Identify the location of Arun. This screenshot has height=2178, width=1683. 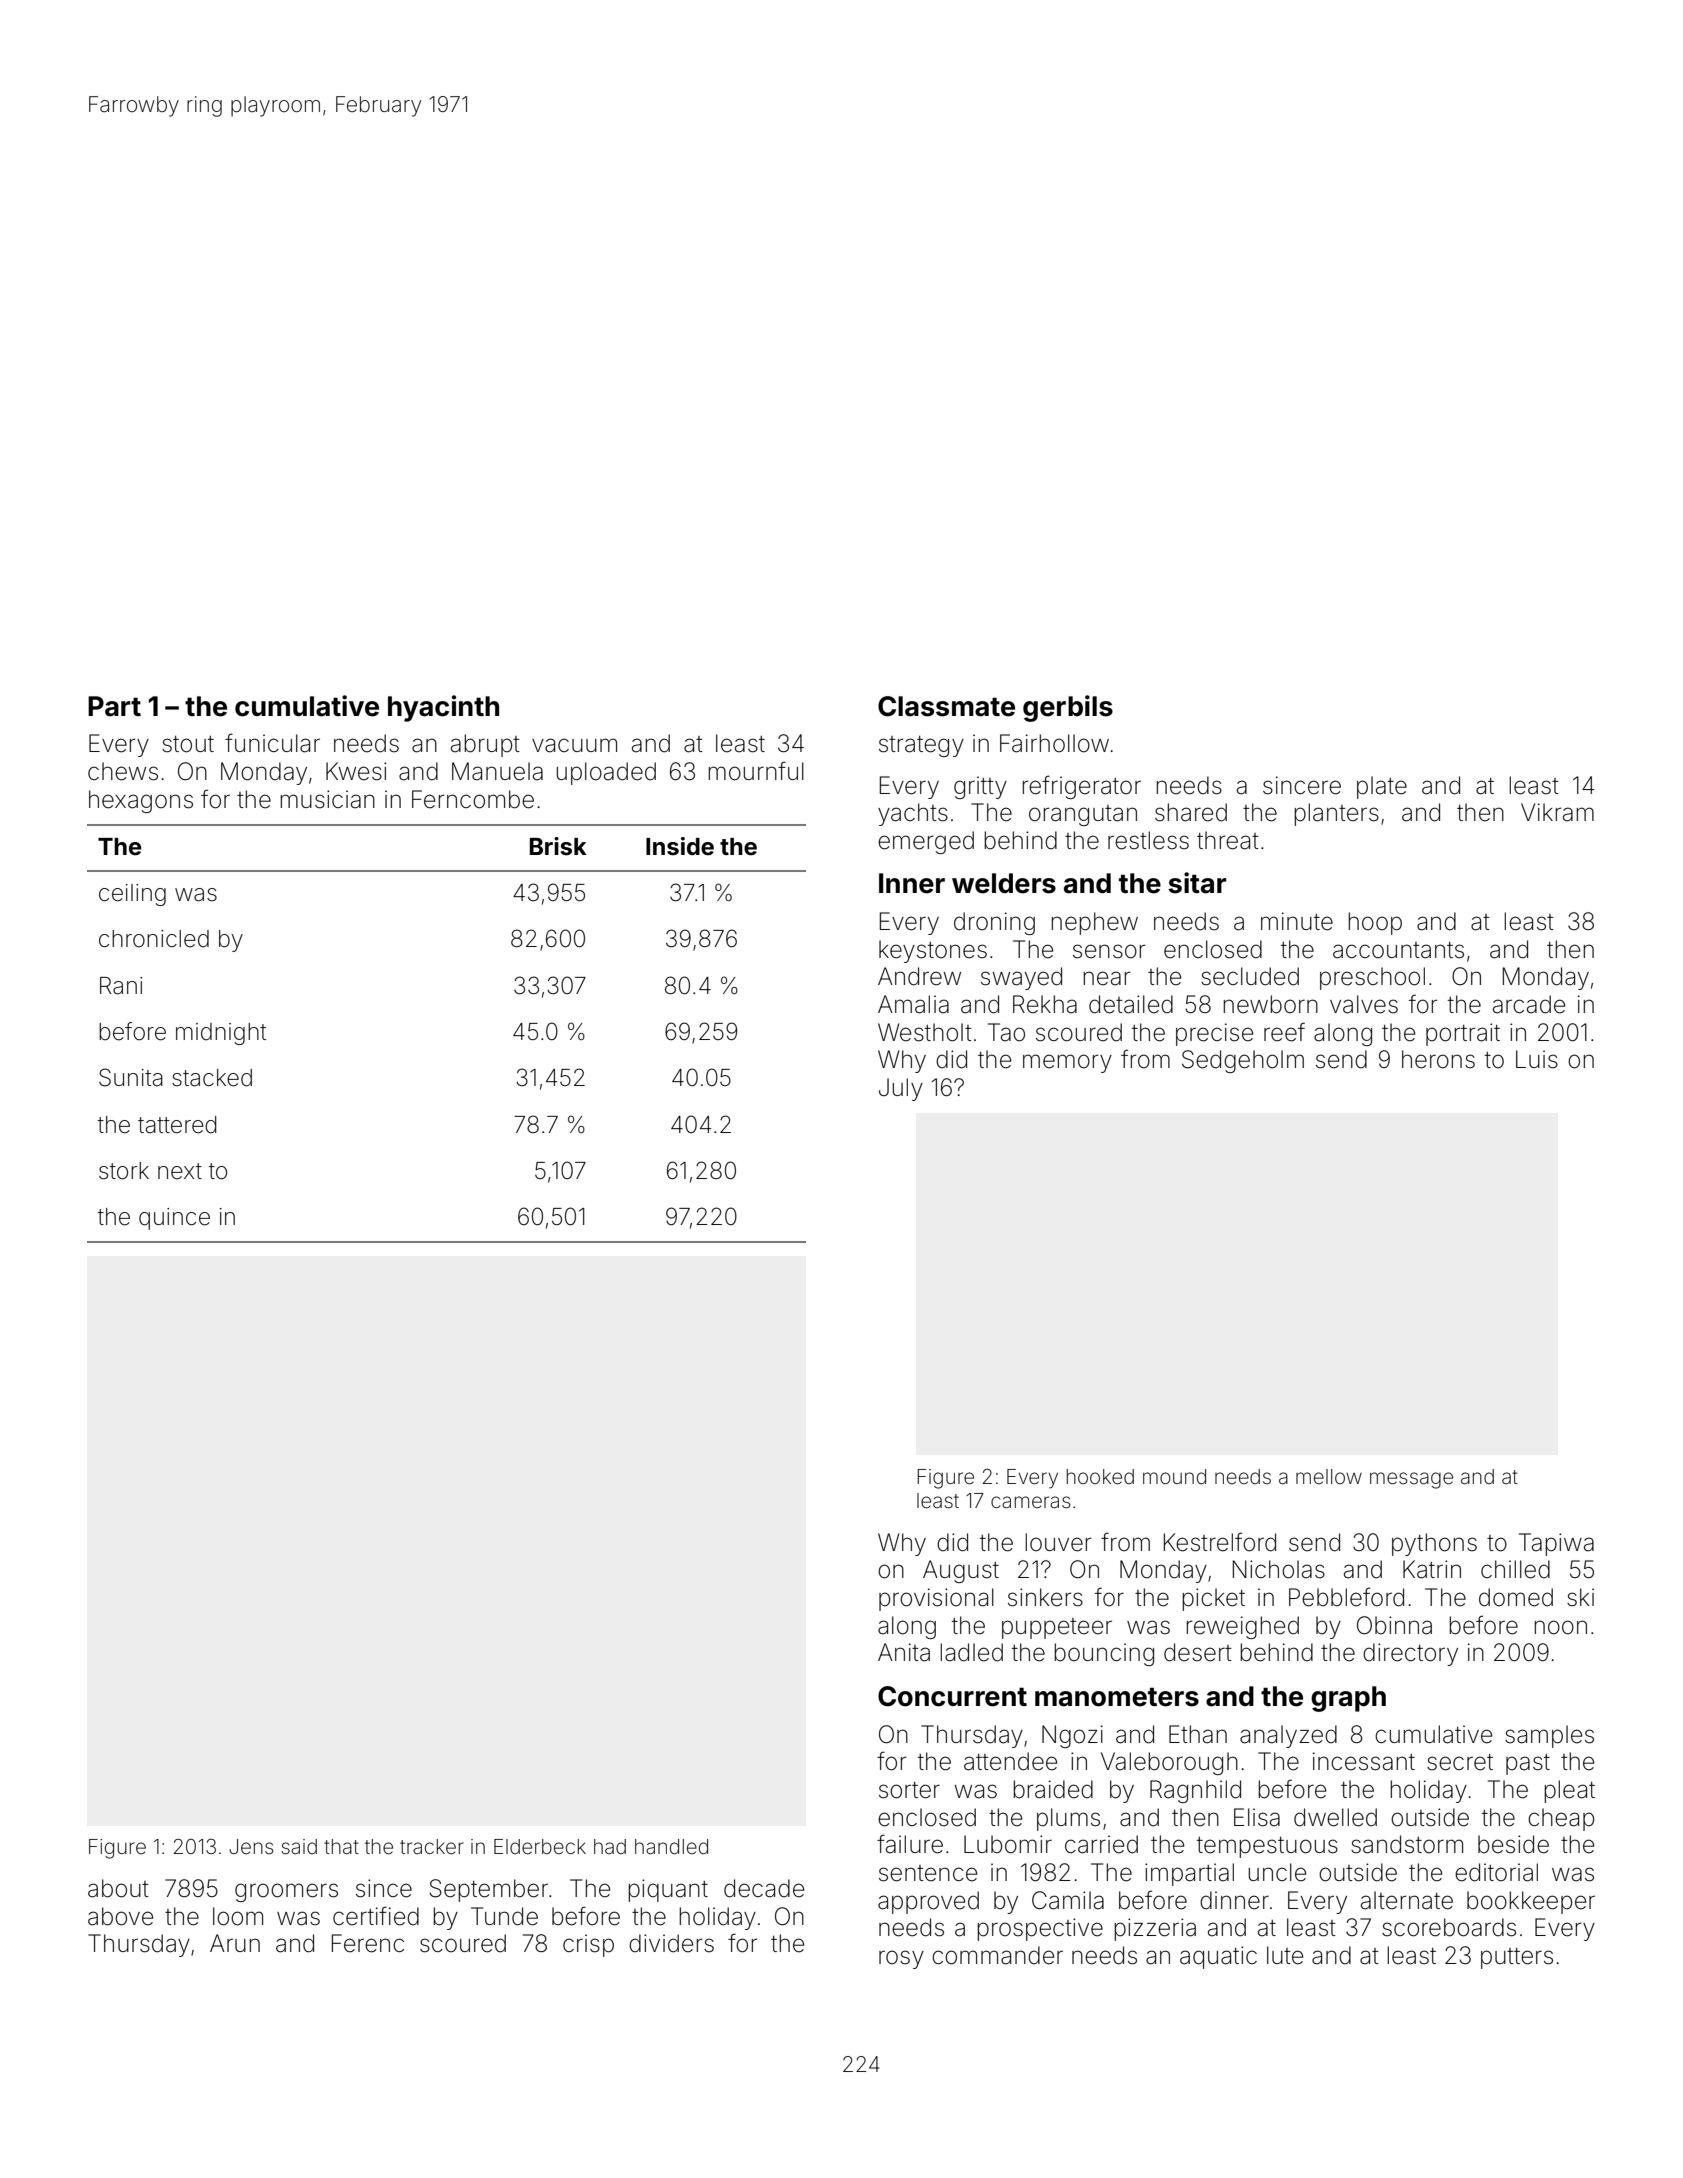
(235, 1943).
